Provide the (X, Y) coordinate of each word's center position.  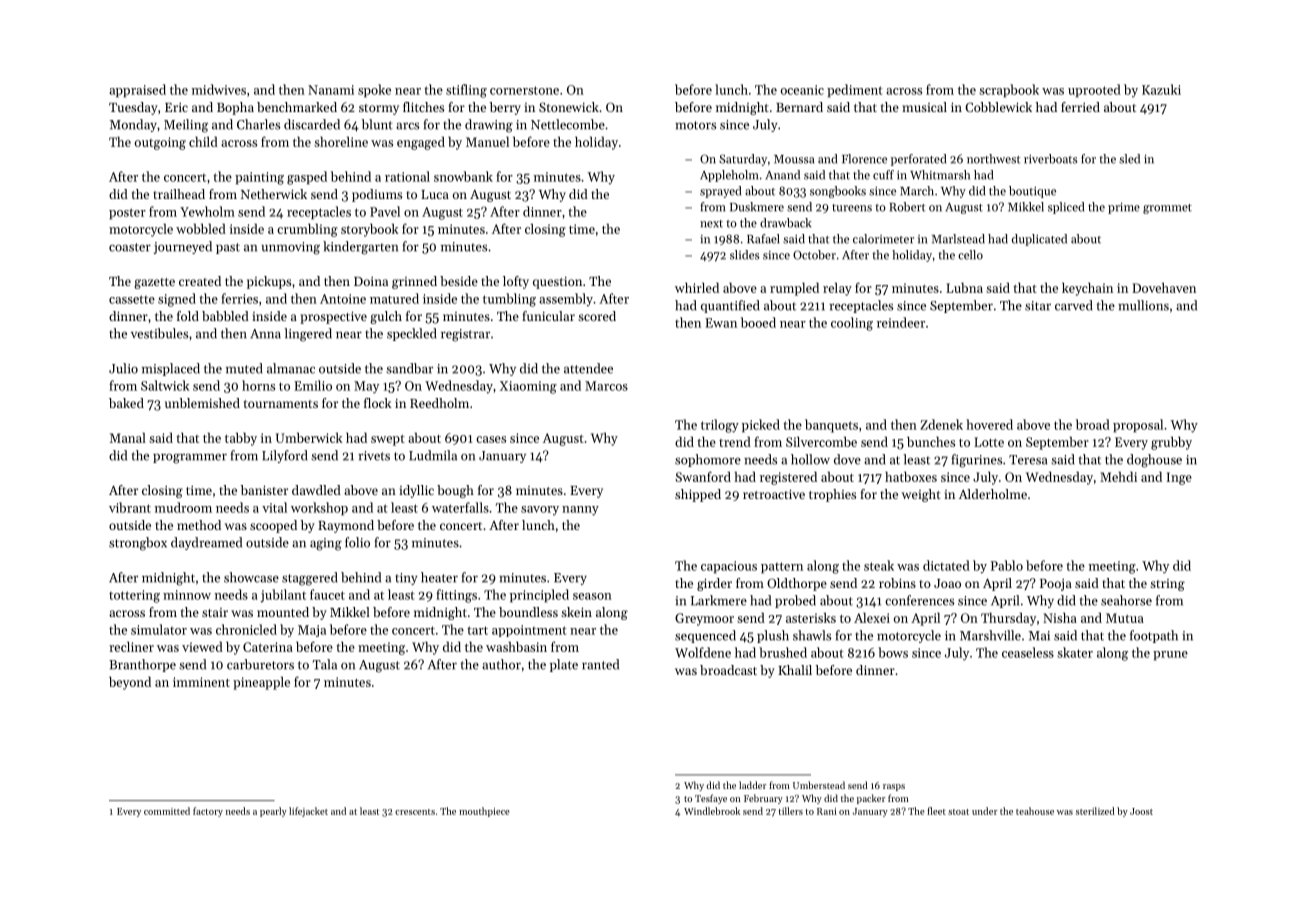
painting (259, 178)
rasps (894, 787)
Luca (435, 194)
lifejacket (308, 812)
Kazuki (1161, 89)
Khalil (795, 670)
